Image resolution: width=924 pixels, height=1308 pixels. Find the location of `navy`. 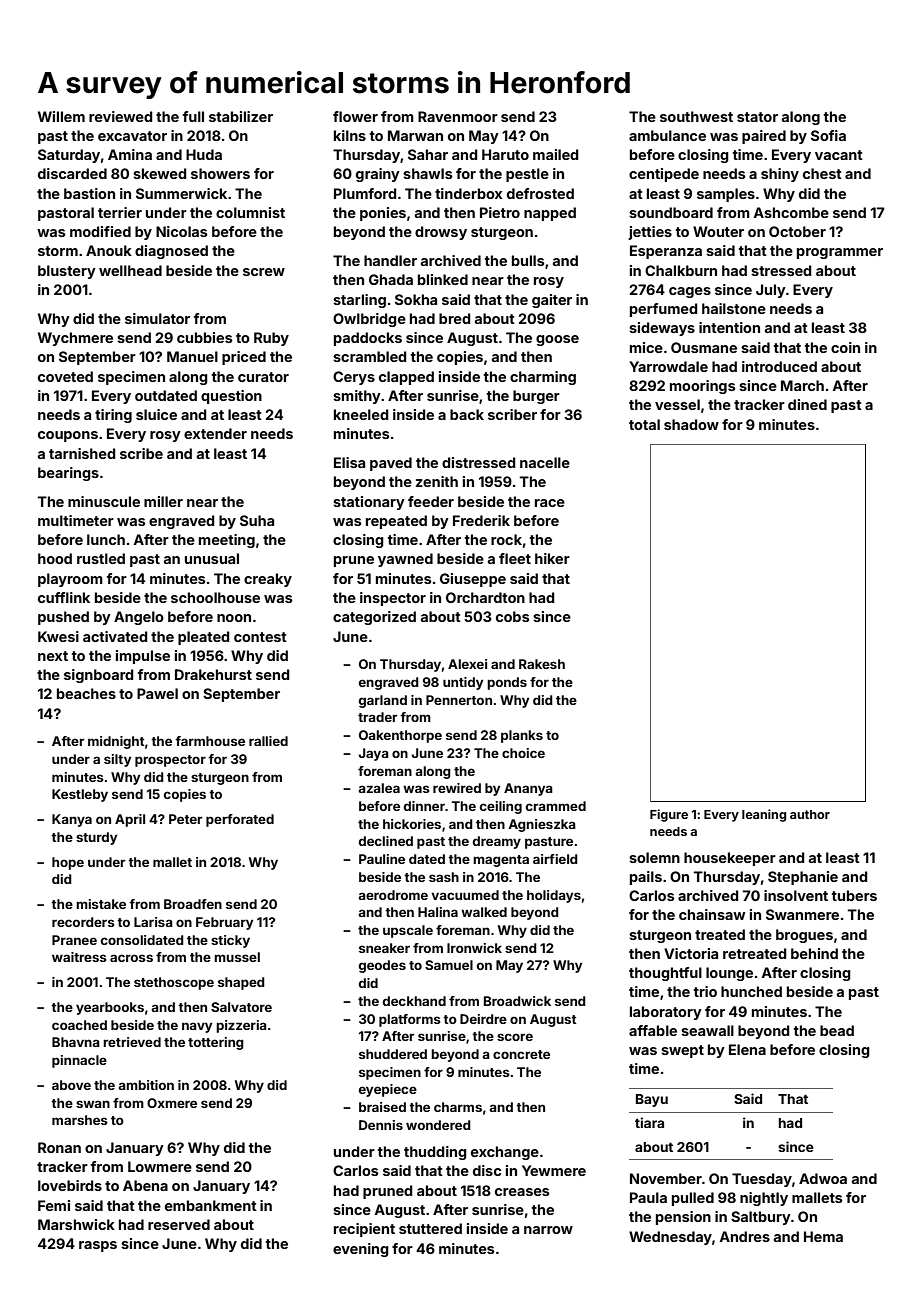

navy is located at coordinates (197, 1027).
